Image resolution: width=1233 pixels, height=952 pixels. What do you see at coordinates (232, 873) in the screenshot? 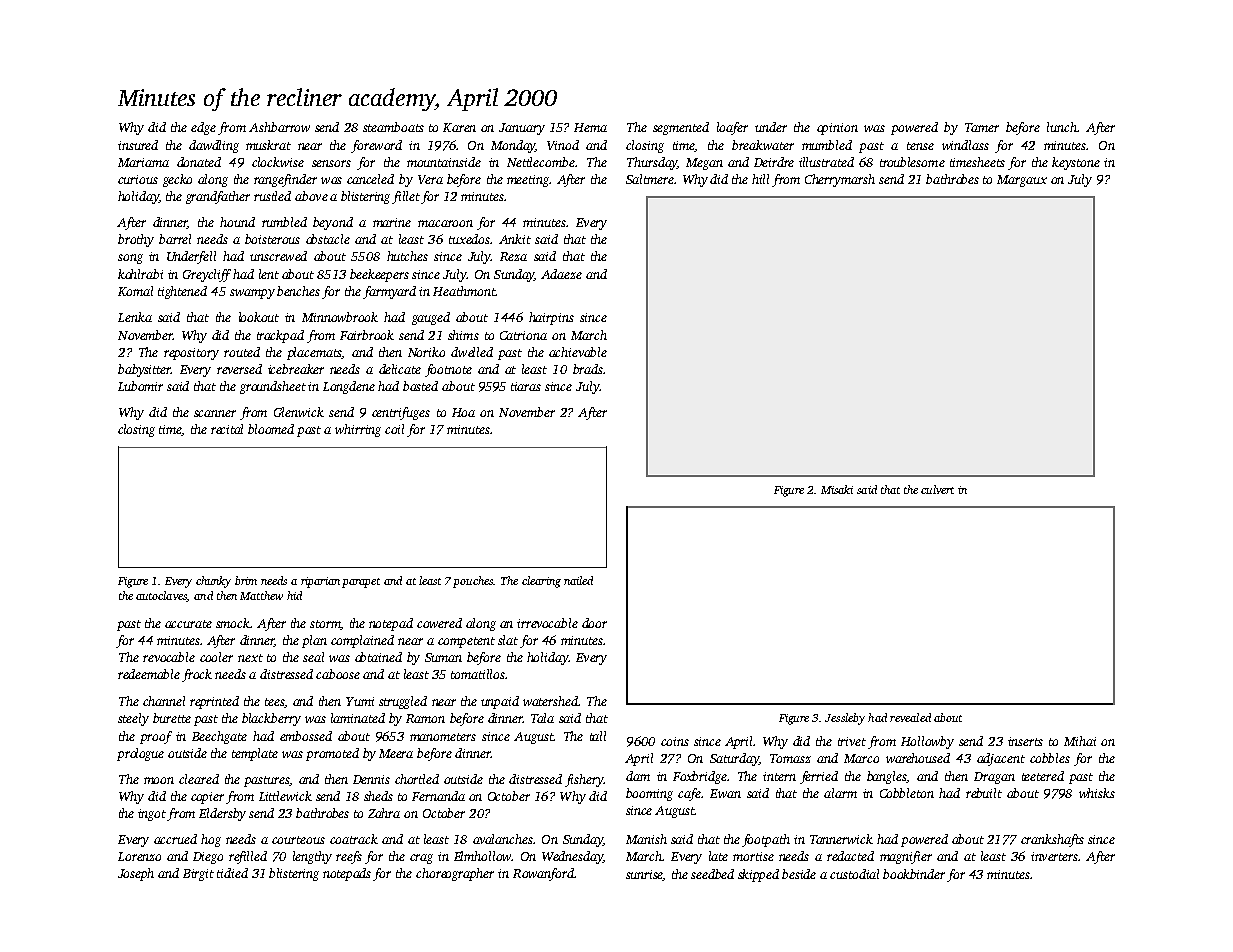
I see `tidied` at bounding box center [232, 873].
